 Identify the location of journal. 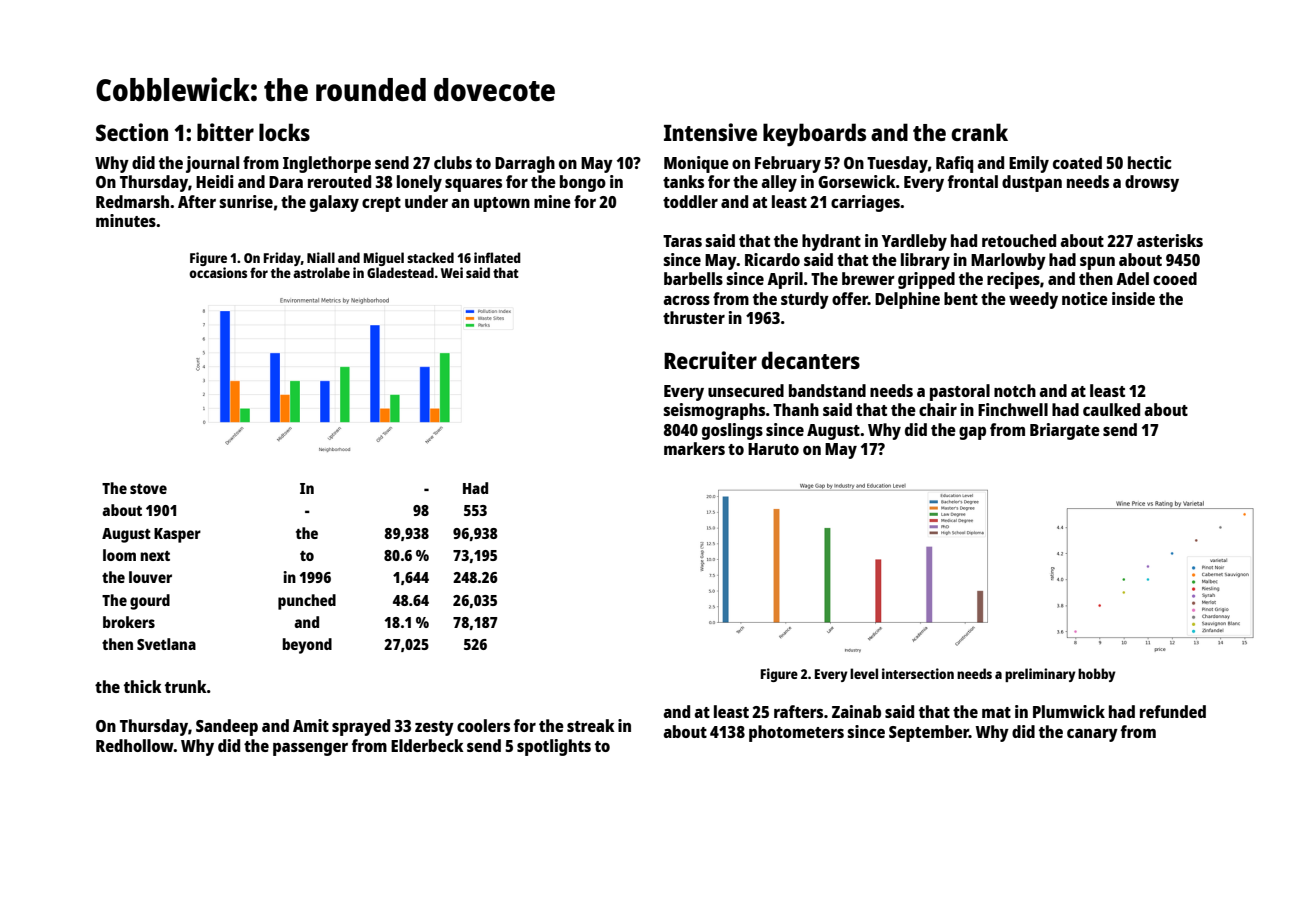
(212, 164).
